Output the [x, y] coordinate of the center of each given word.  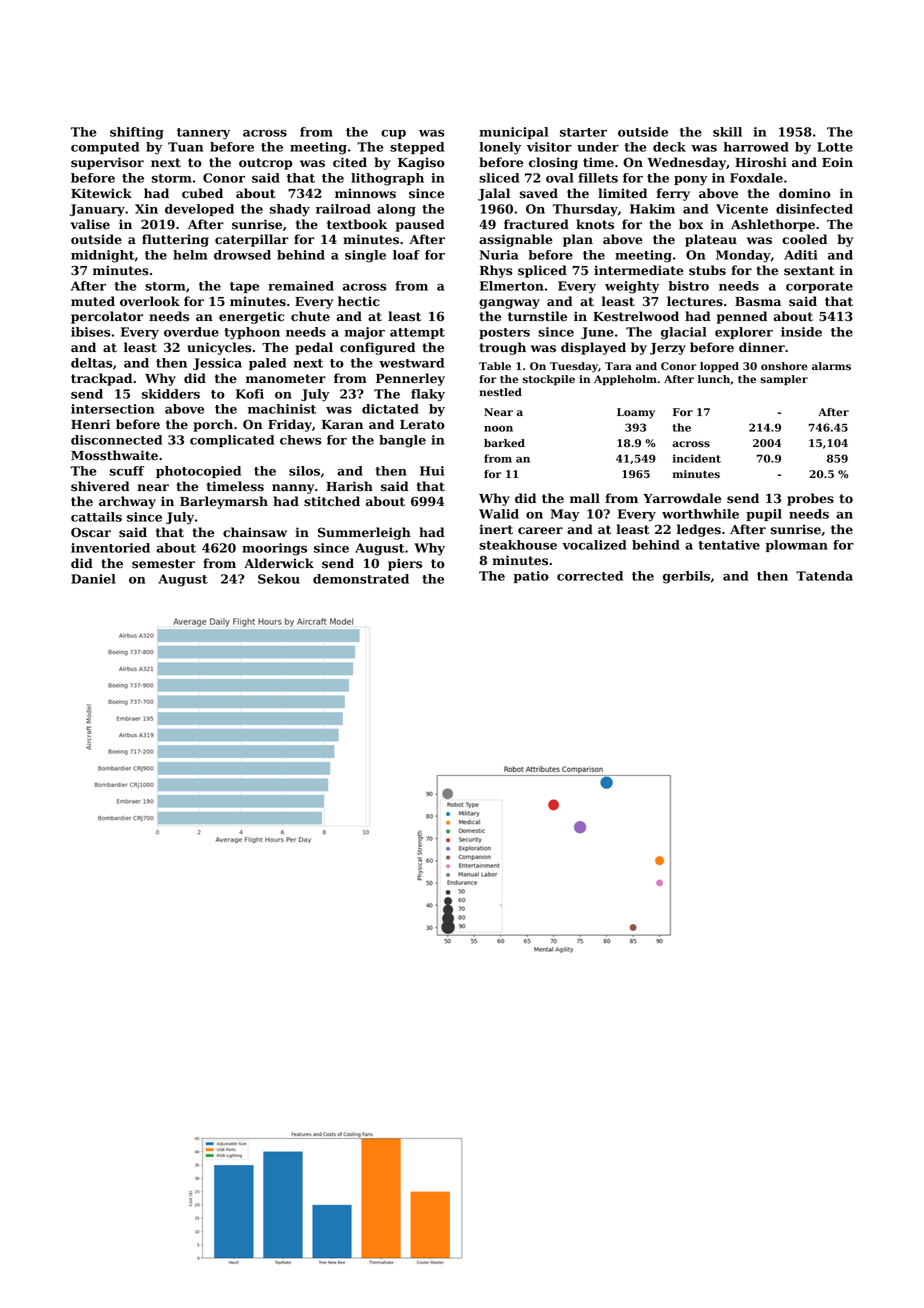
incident [697, 458]
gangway [509, 304]
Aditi [801, 255]
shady [290, 210]
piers [405, 564]
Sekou [279, 579]
